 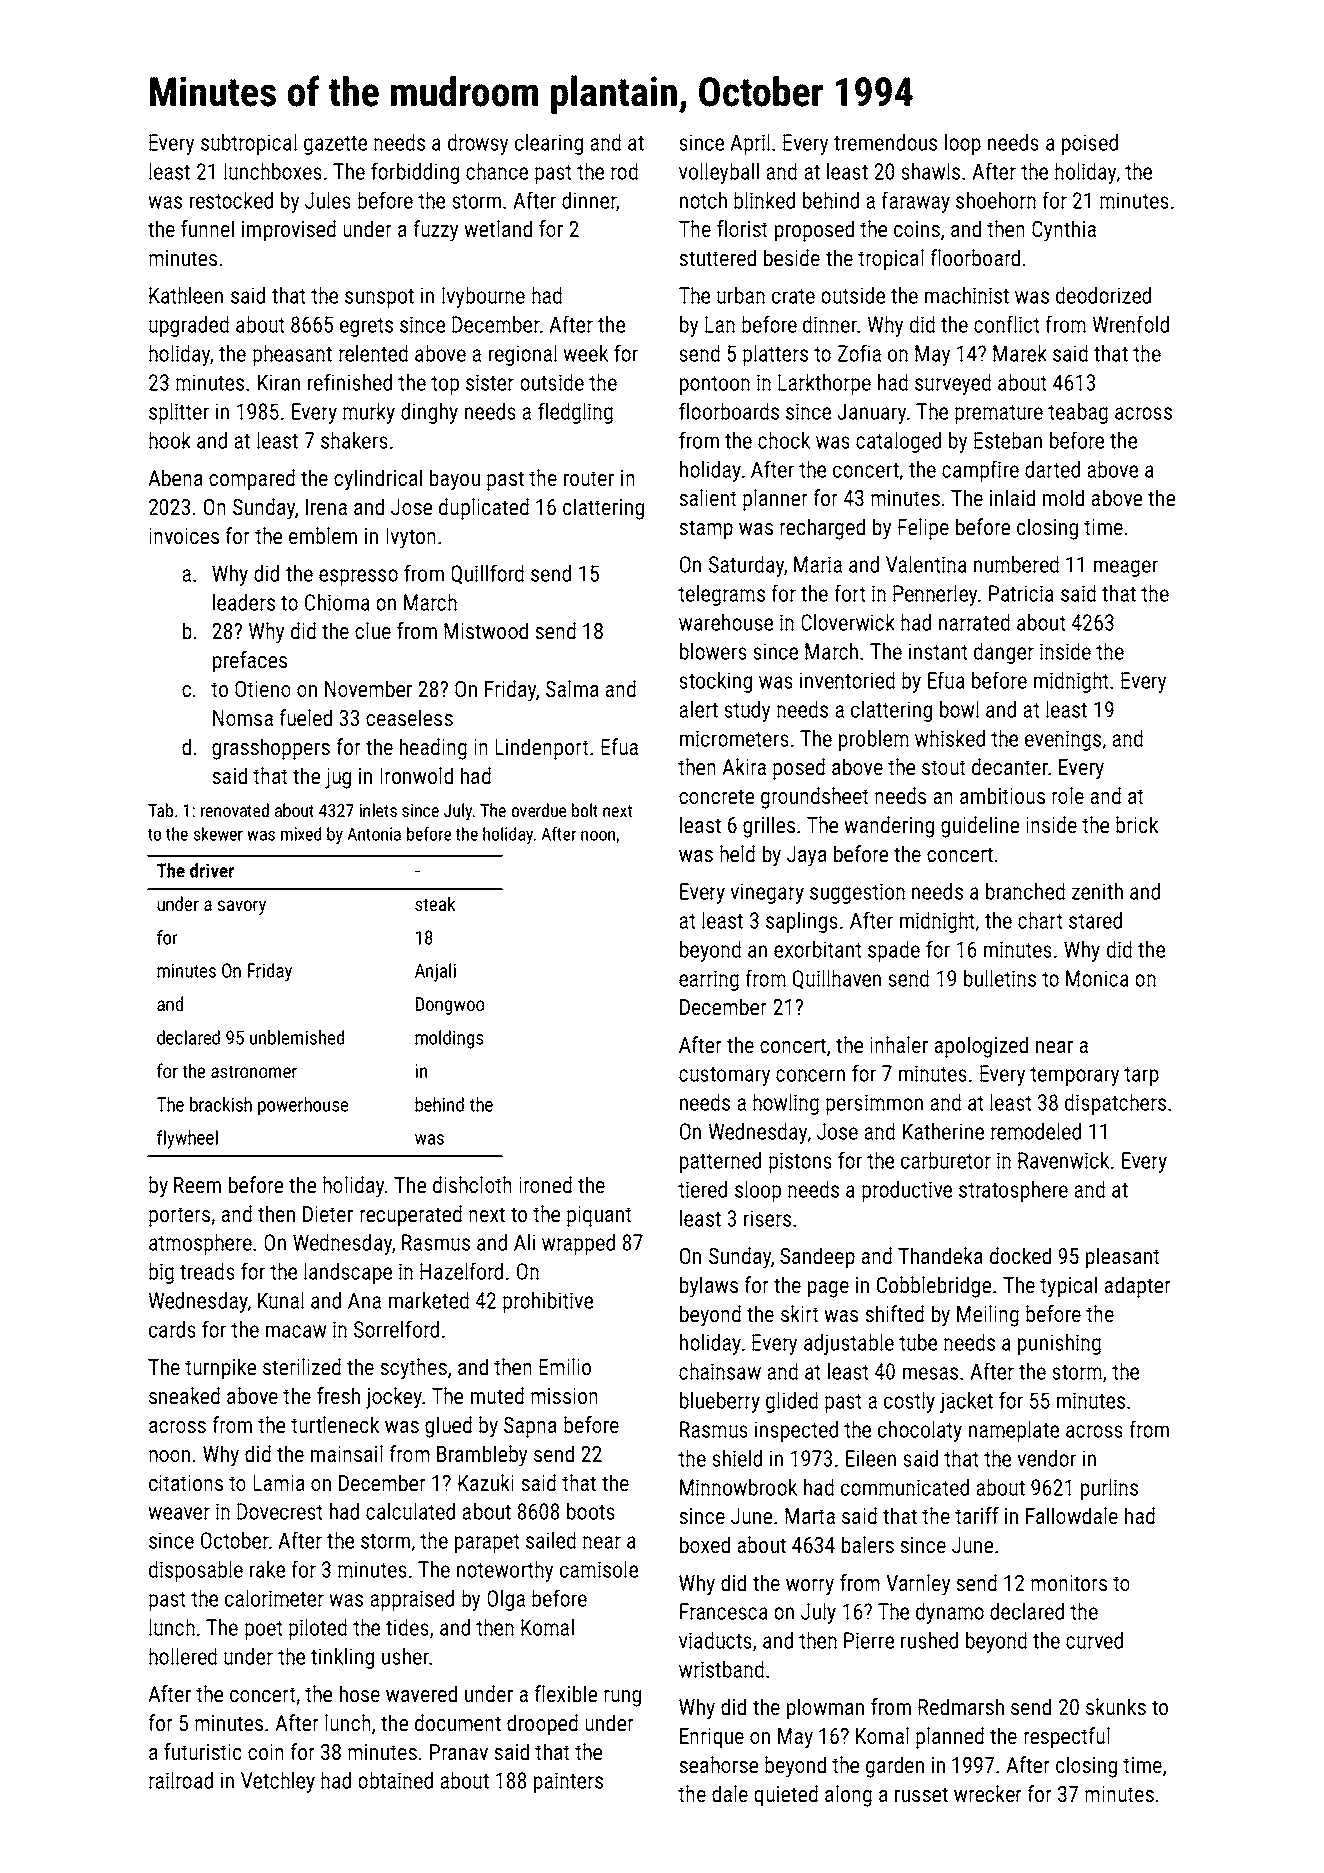 What do you see at coordinates (885, 142) in the image?
I see `tremendous` at bounding box center [885, 142].
